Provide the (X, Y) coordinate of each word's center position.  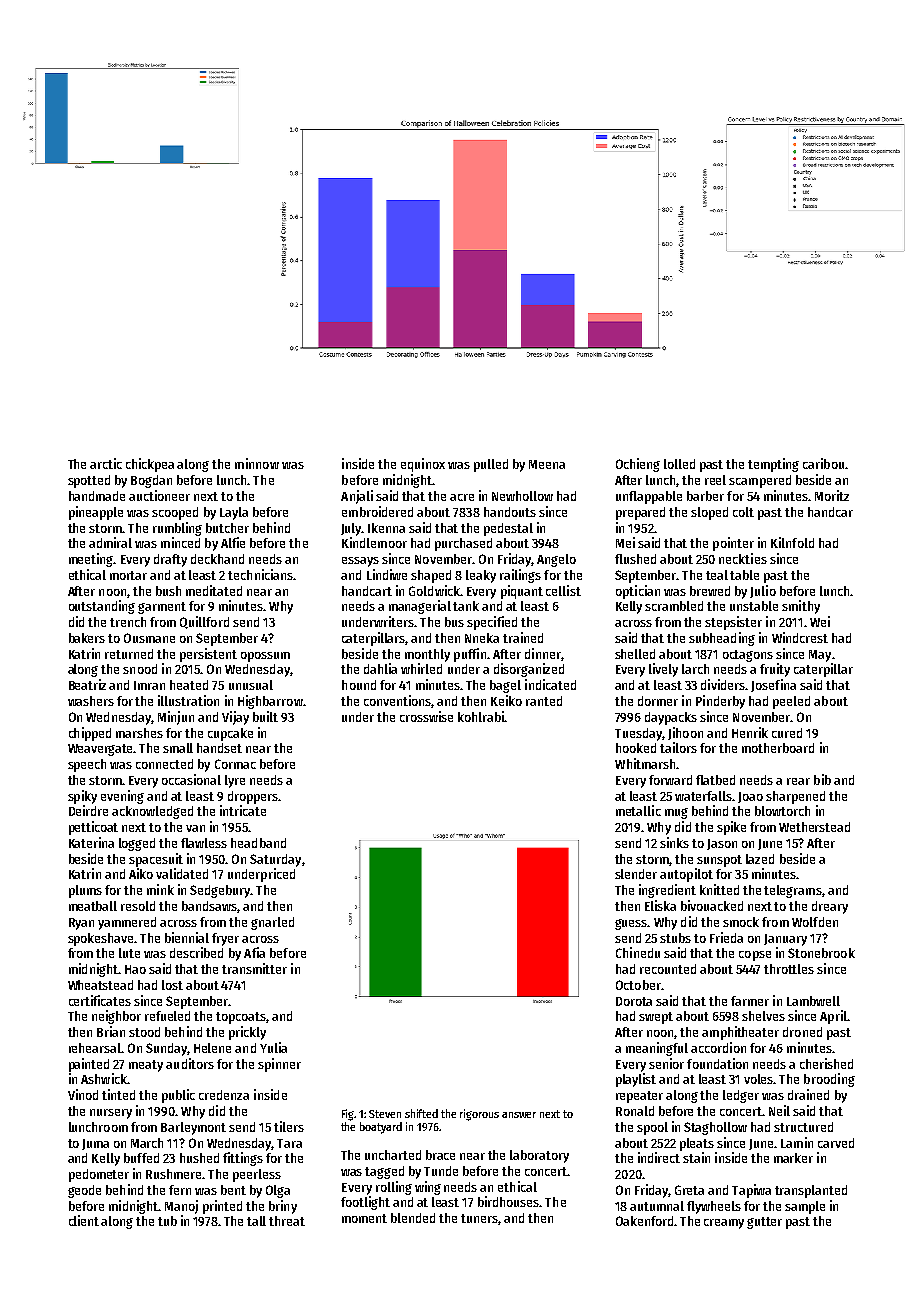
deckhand (217, 559)
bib (822, 779)
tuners (480, 1219)
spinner (279, 1065)
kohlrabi (481, 716)
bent (233, 1190)
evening (122, 797)
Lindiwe (387, 574)
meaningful (657, 1049)
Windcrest (800, 637)
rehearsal (95, 1048)
